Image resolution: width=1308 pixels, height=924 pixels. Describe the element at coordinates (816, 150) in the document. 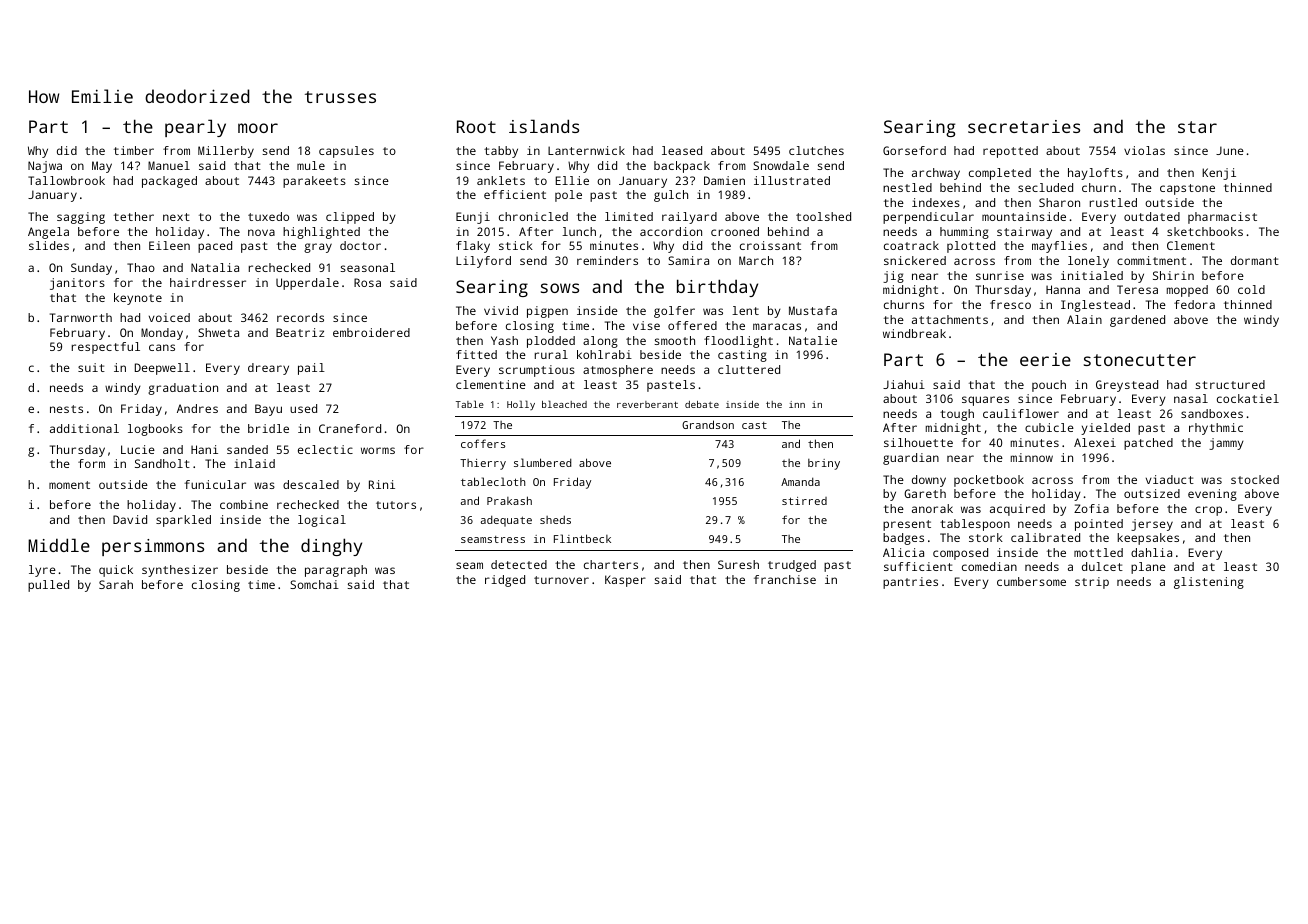

I see `clutches` at that location.
